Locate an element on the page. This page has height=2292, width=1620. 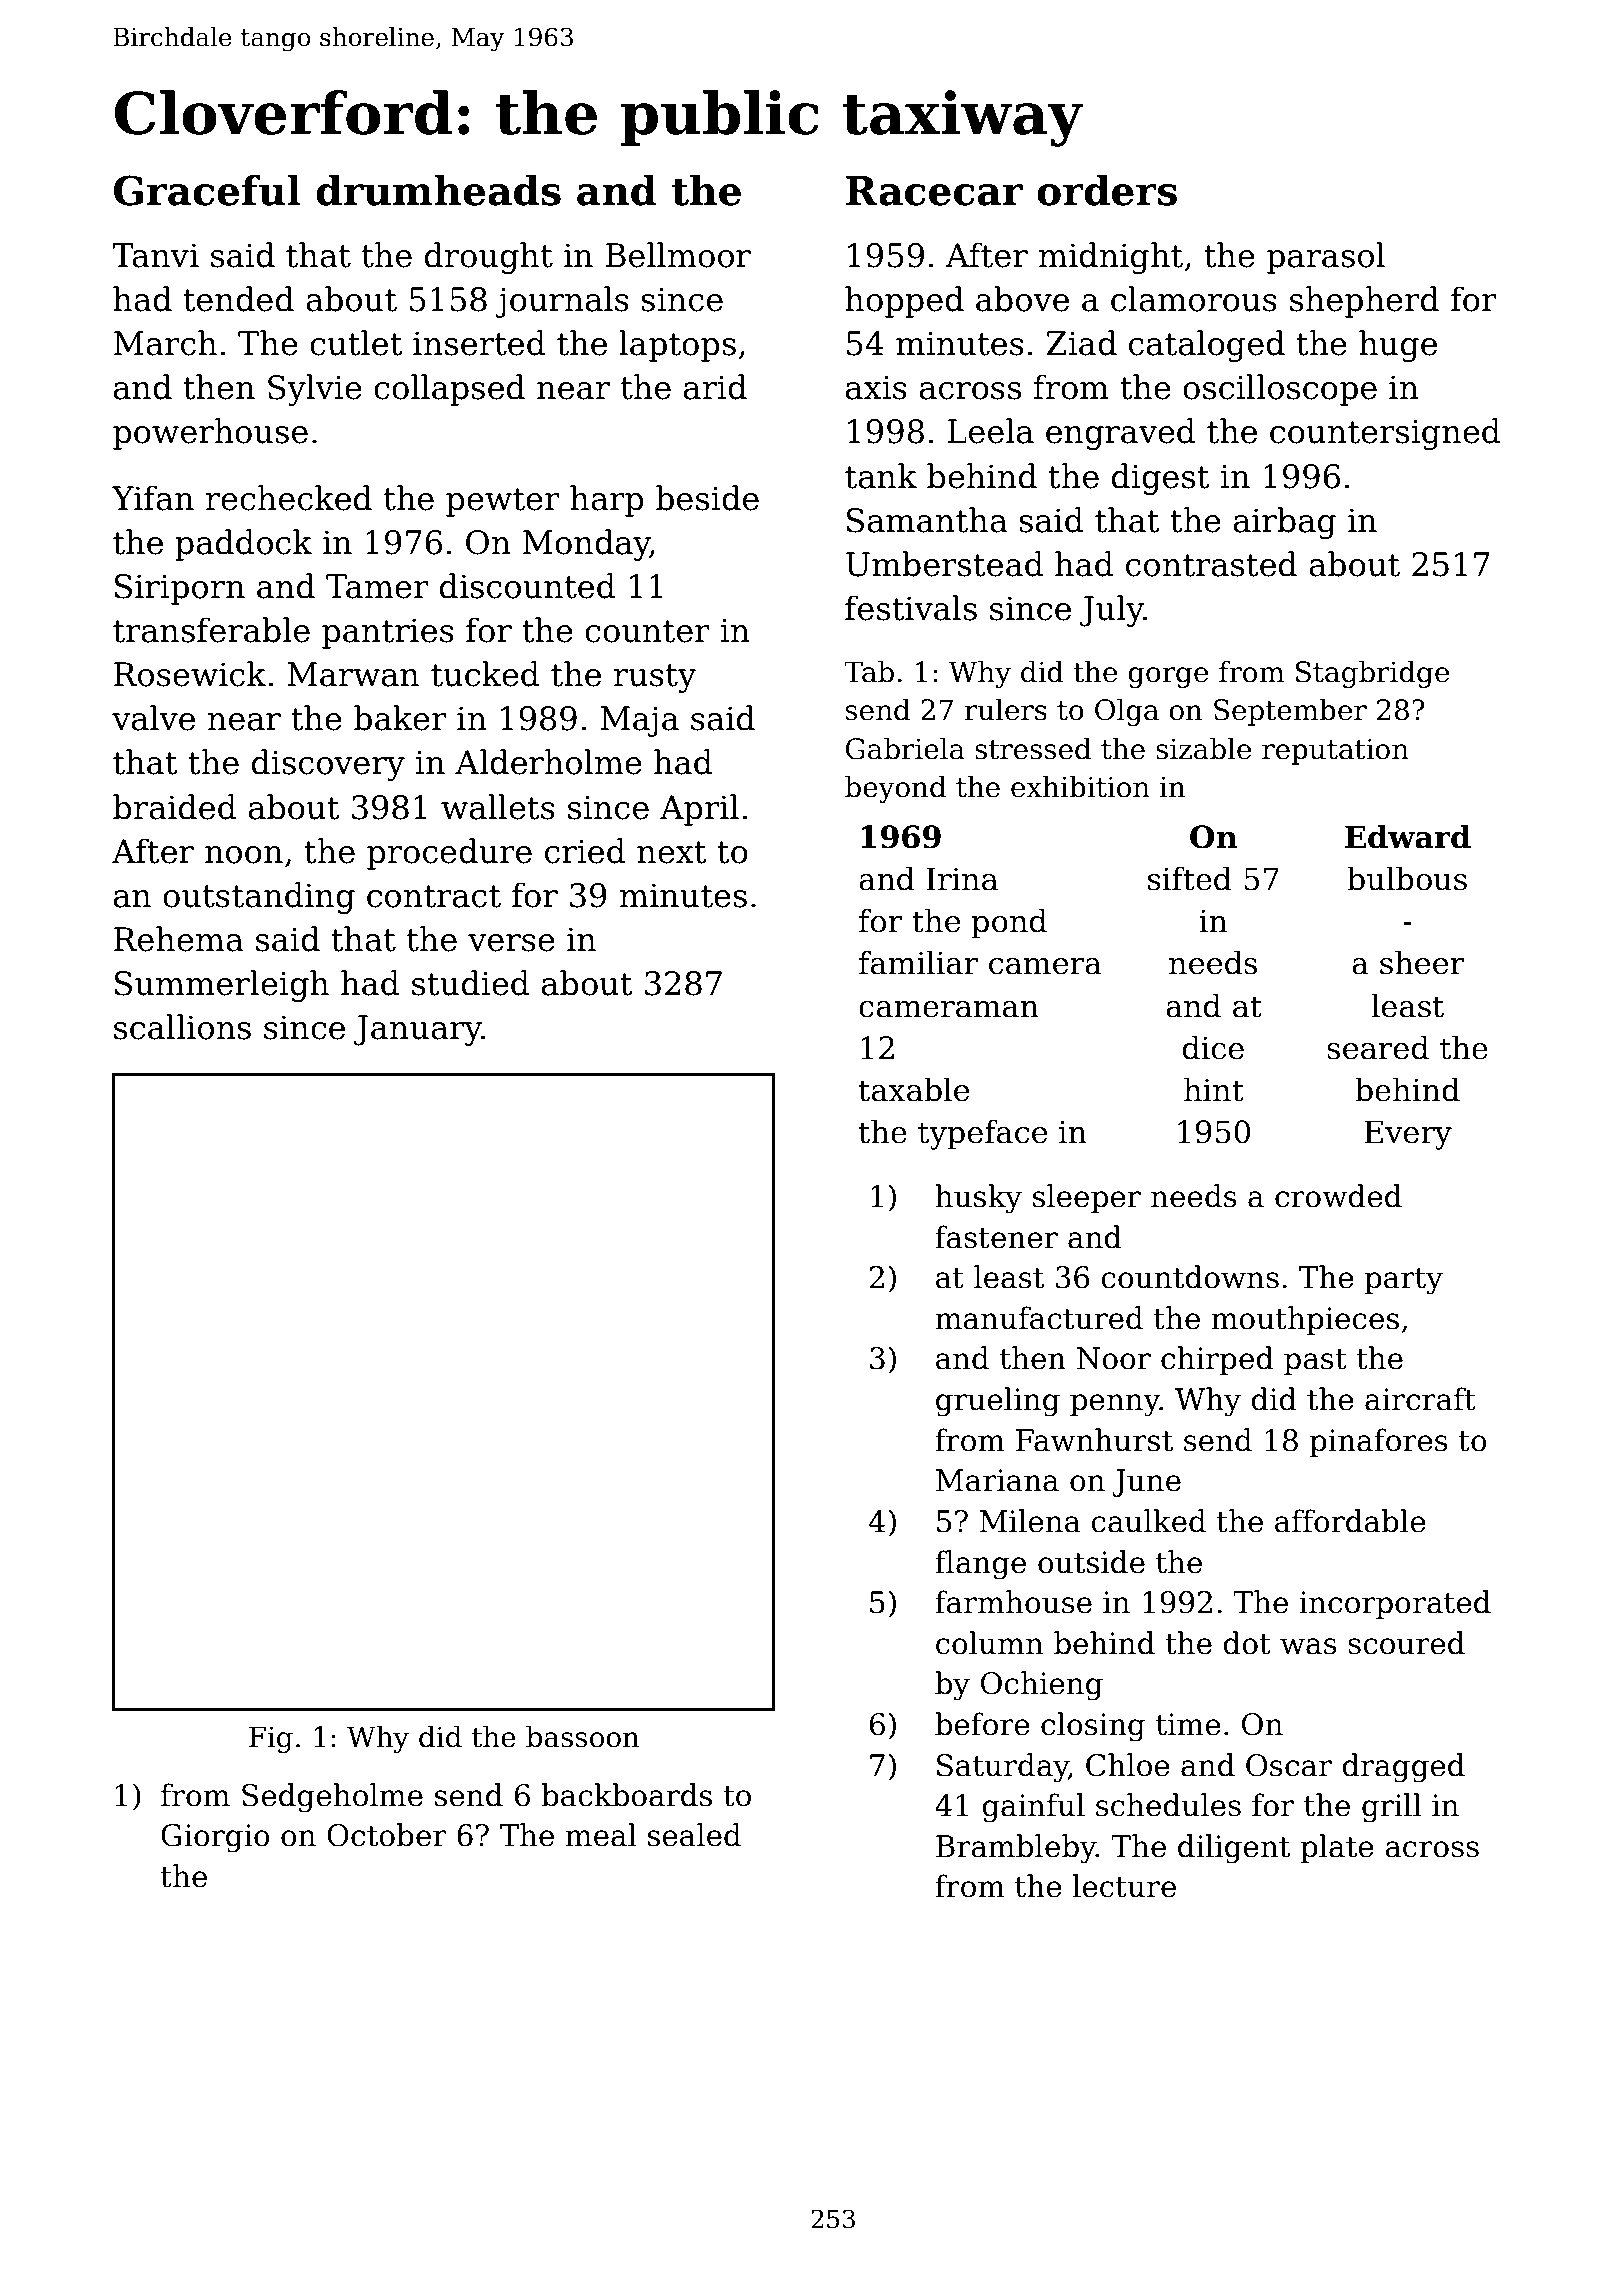
fastener is located at coordinates (996, 1237).
